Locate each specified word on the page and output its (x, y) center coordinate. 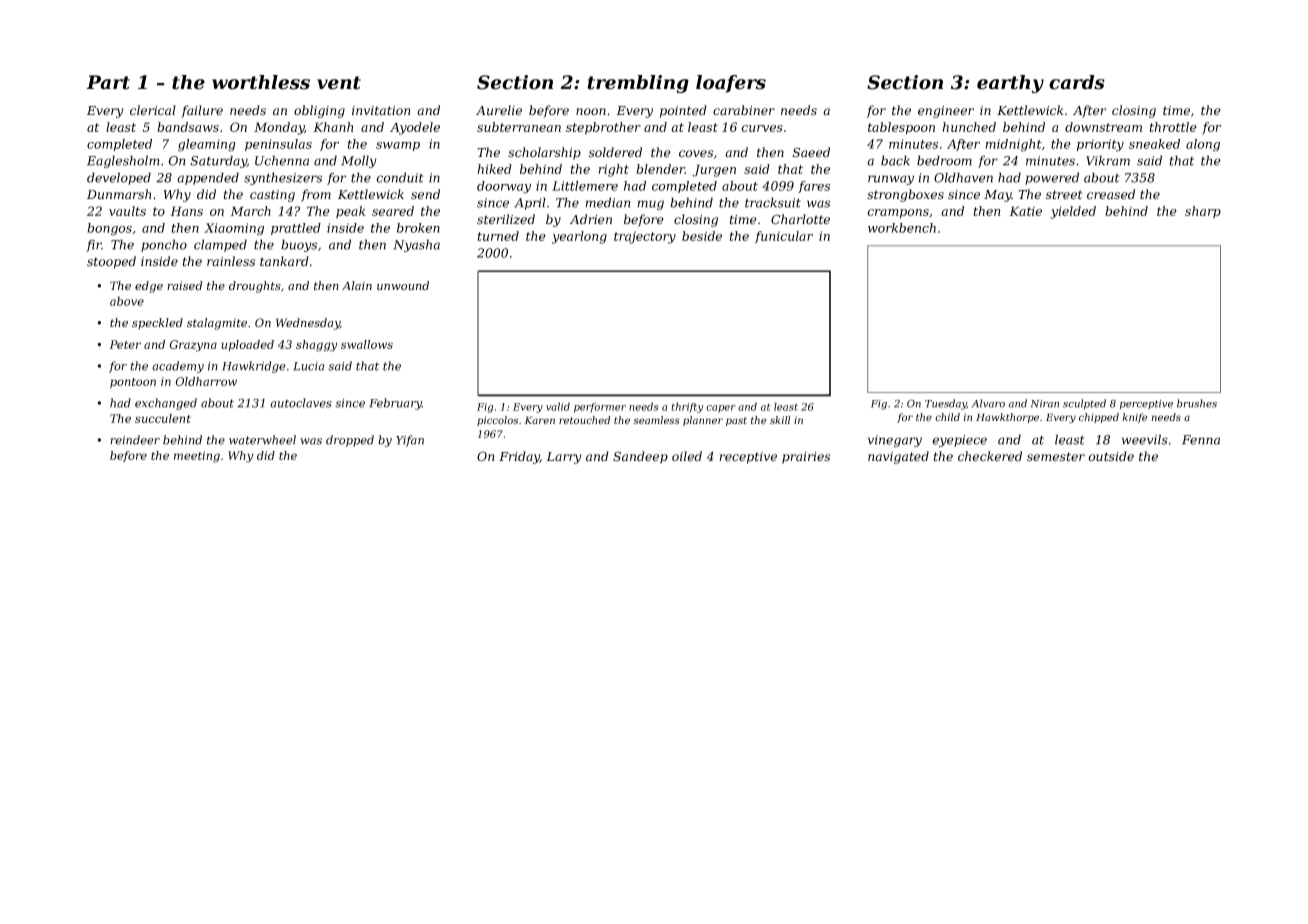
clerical (153, 110)
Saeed (811, 152)
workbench (902, 228)
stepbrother (603, 128)
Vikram (1108, 160)
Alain (357, 285)
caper (721, 409)
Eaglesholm (123, 161)
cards (1077, 82)
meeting (197, 457)
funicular (784, 237)
